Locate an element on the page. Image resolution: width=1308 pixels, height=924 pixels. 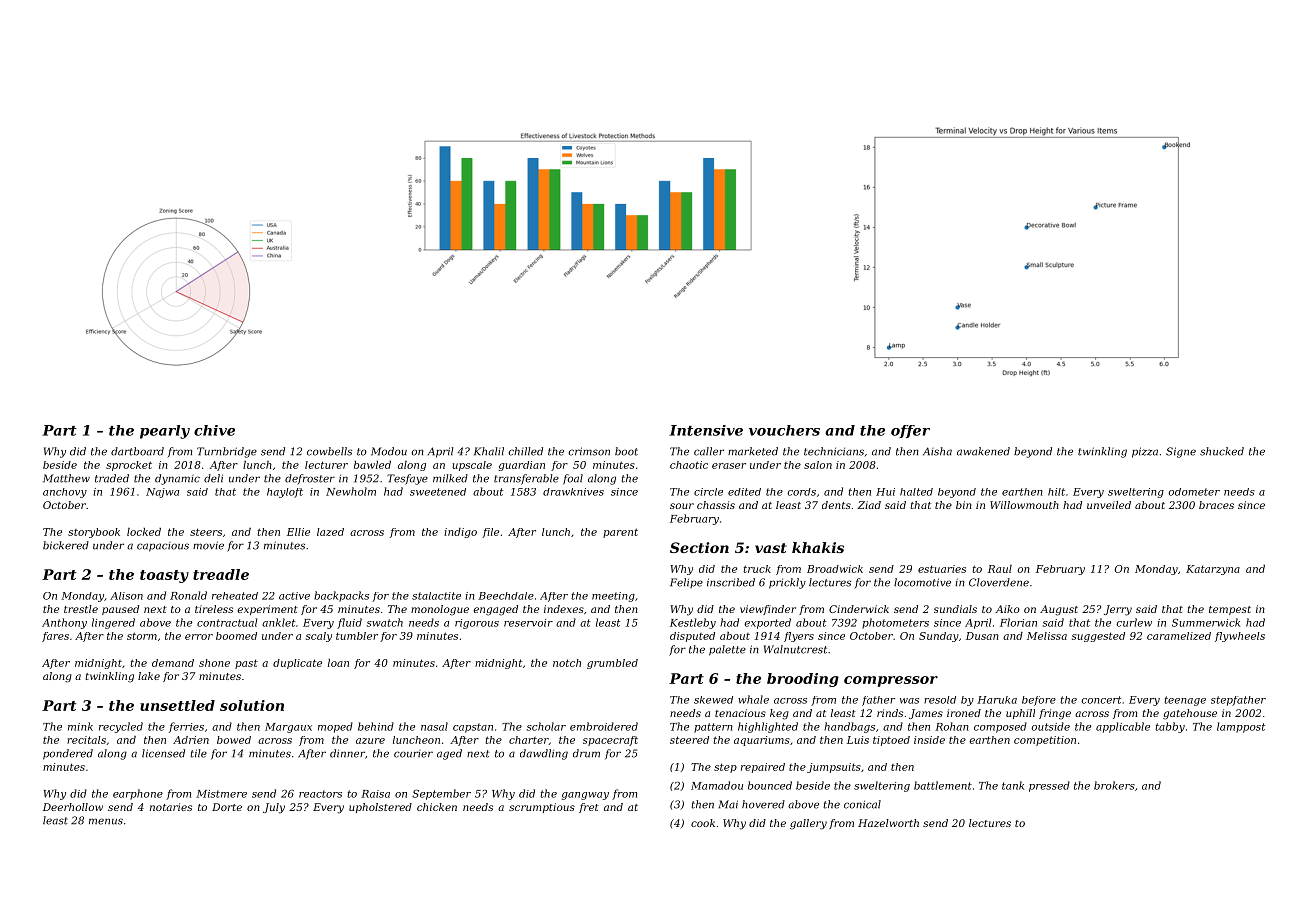
keg is located at coordinates (779, 714).
